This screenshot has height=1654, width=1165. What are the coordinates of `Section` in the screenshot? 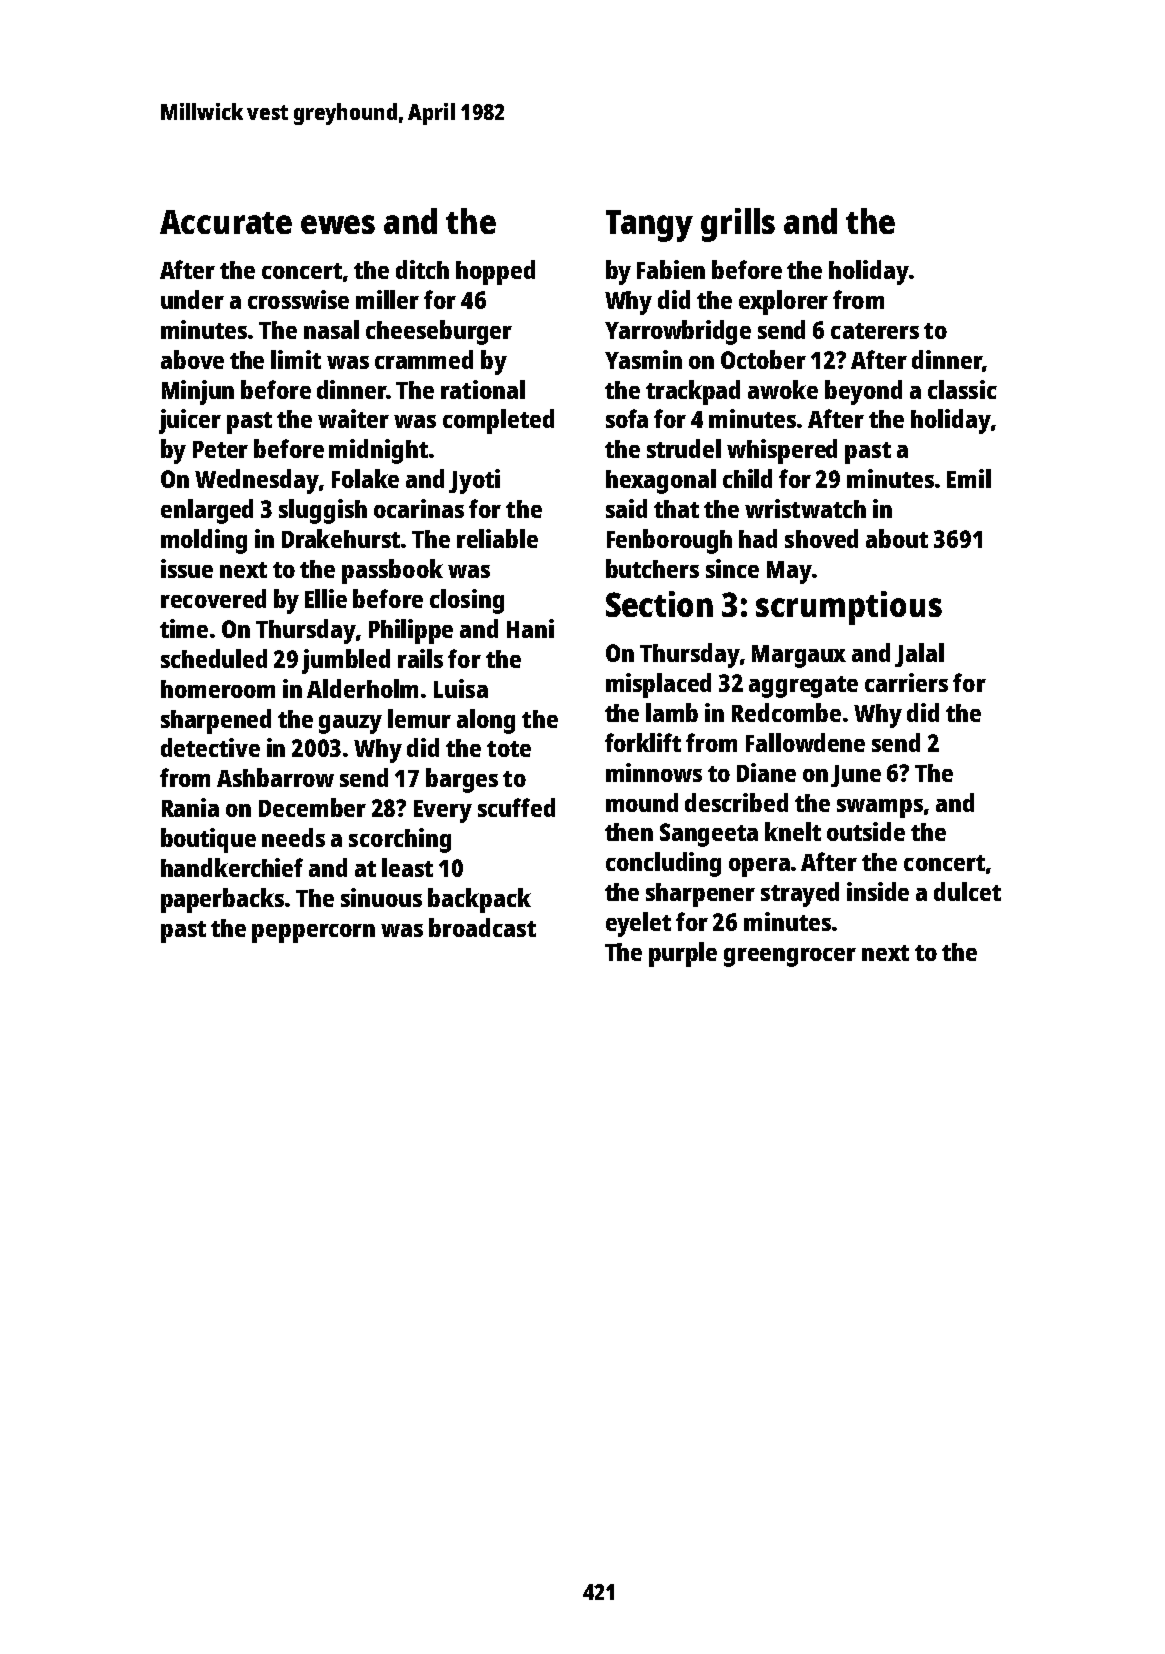 It's located at (659, 604).
